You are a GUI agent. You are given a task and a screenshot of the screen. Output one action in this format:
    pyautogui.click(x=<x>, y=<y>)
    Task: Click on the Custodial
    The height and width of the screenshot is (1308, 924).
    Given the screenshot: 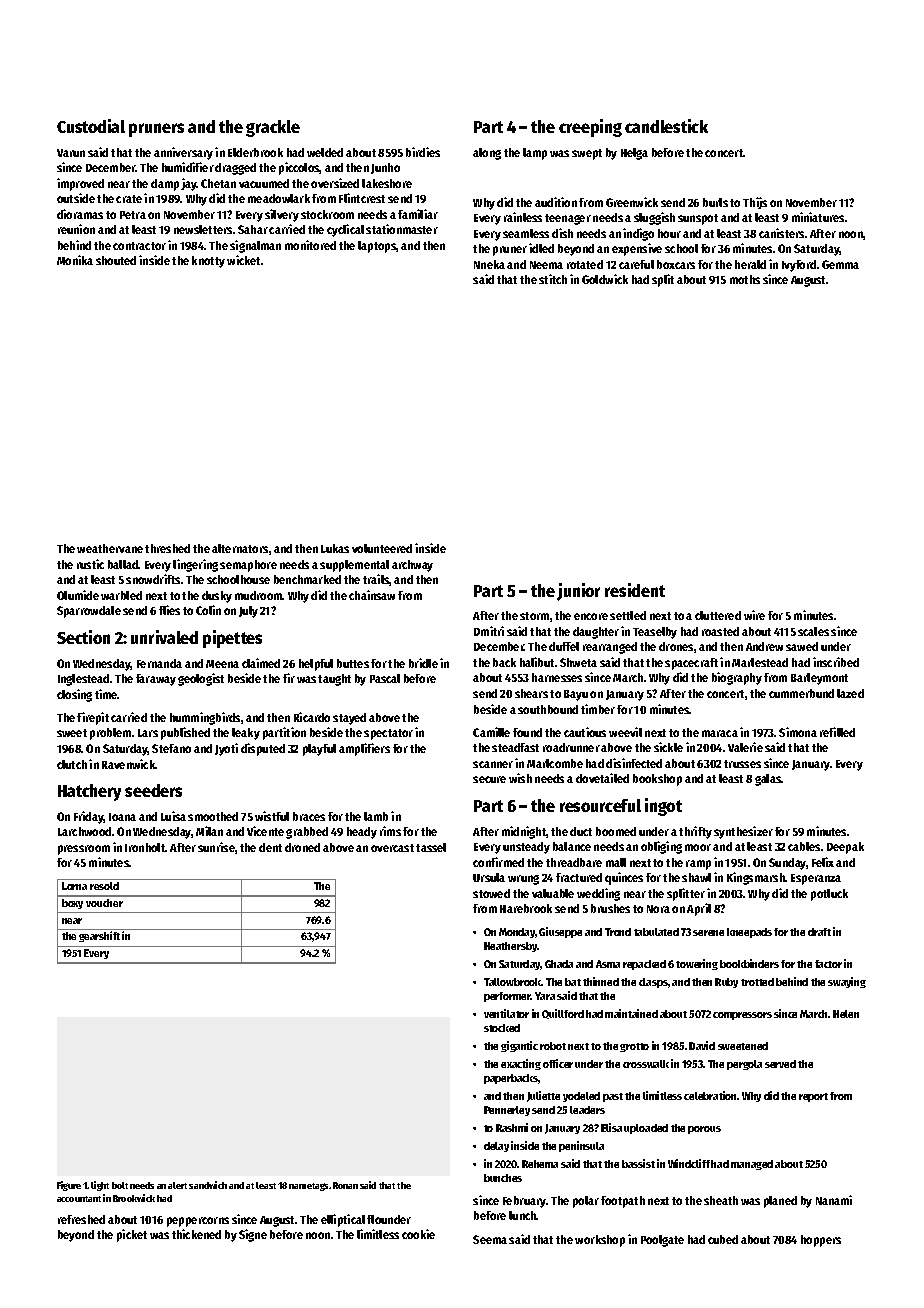 What is the action you would take?
    pyautogui.click(x=91, y=126)
